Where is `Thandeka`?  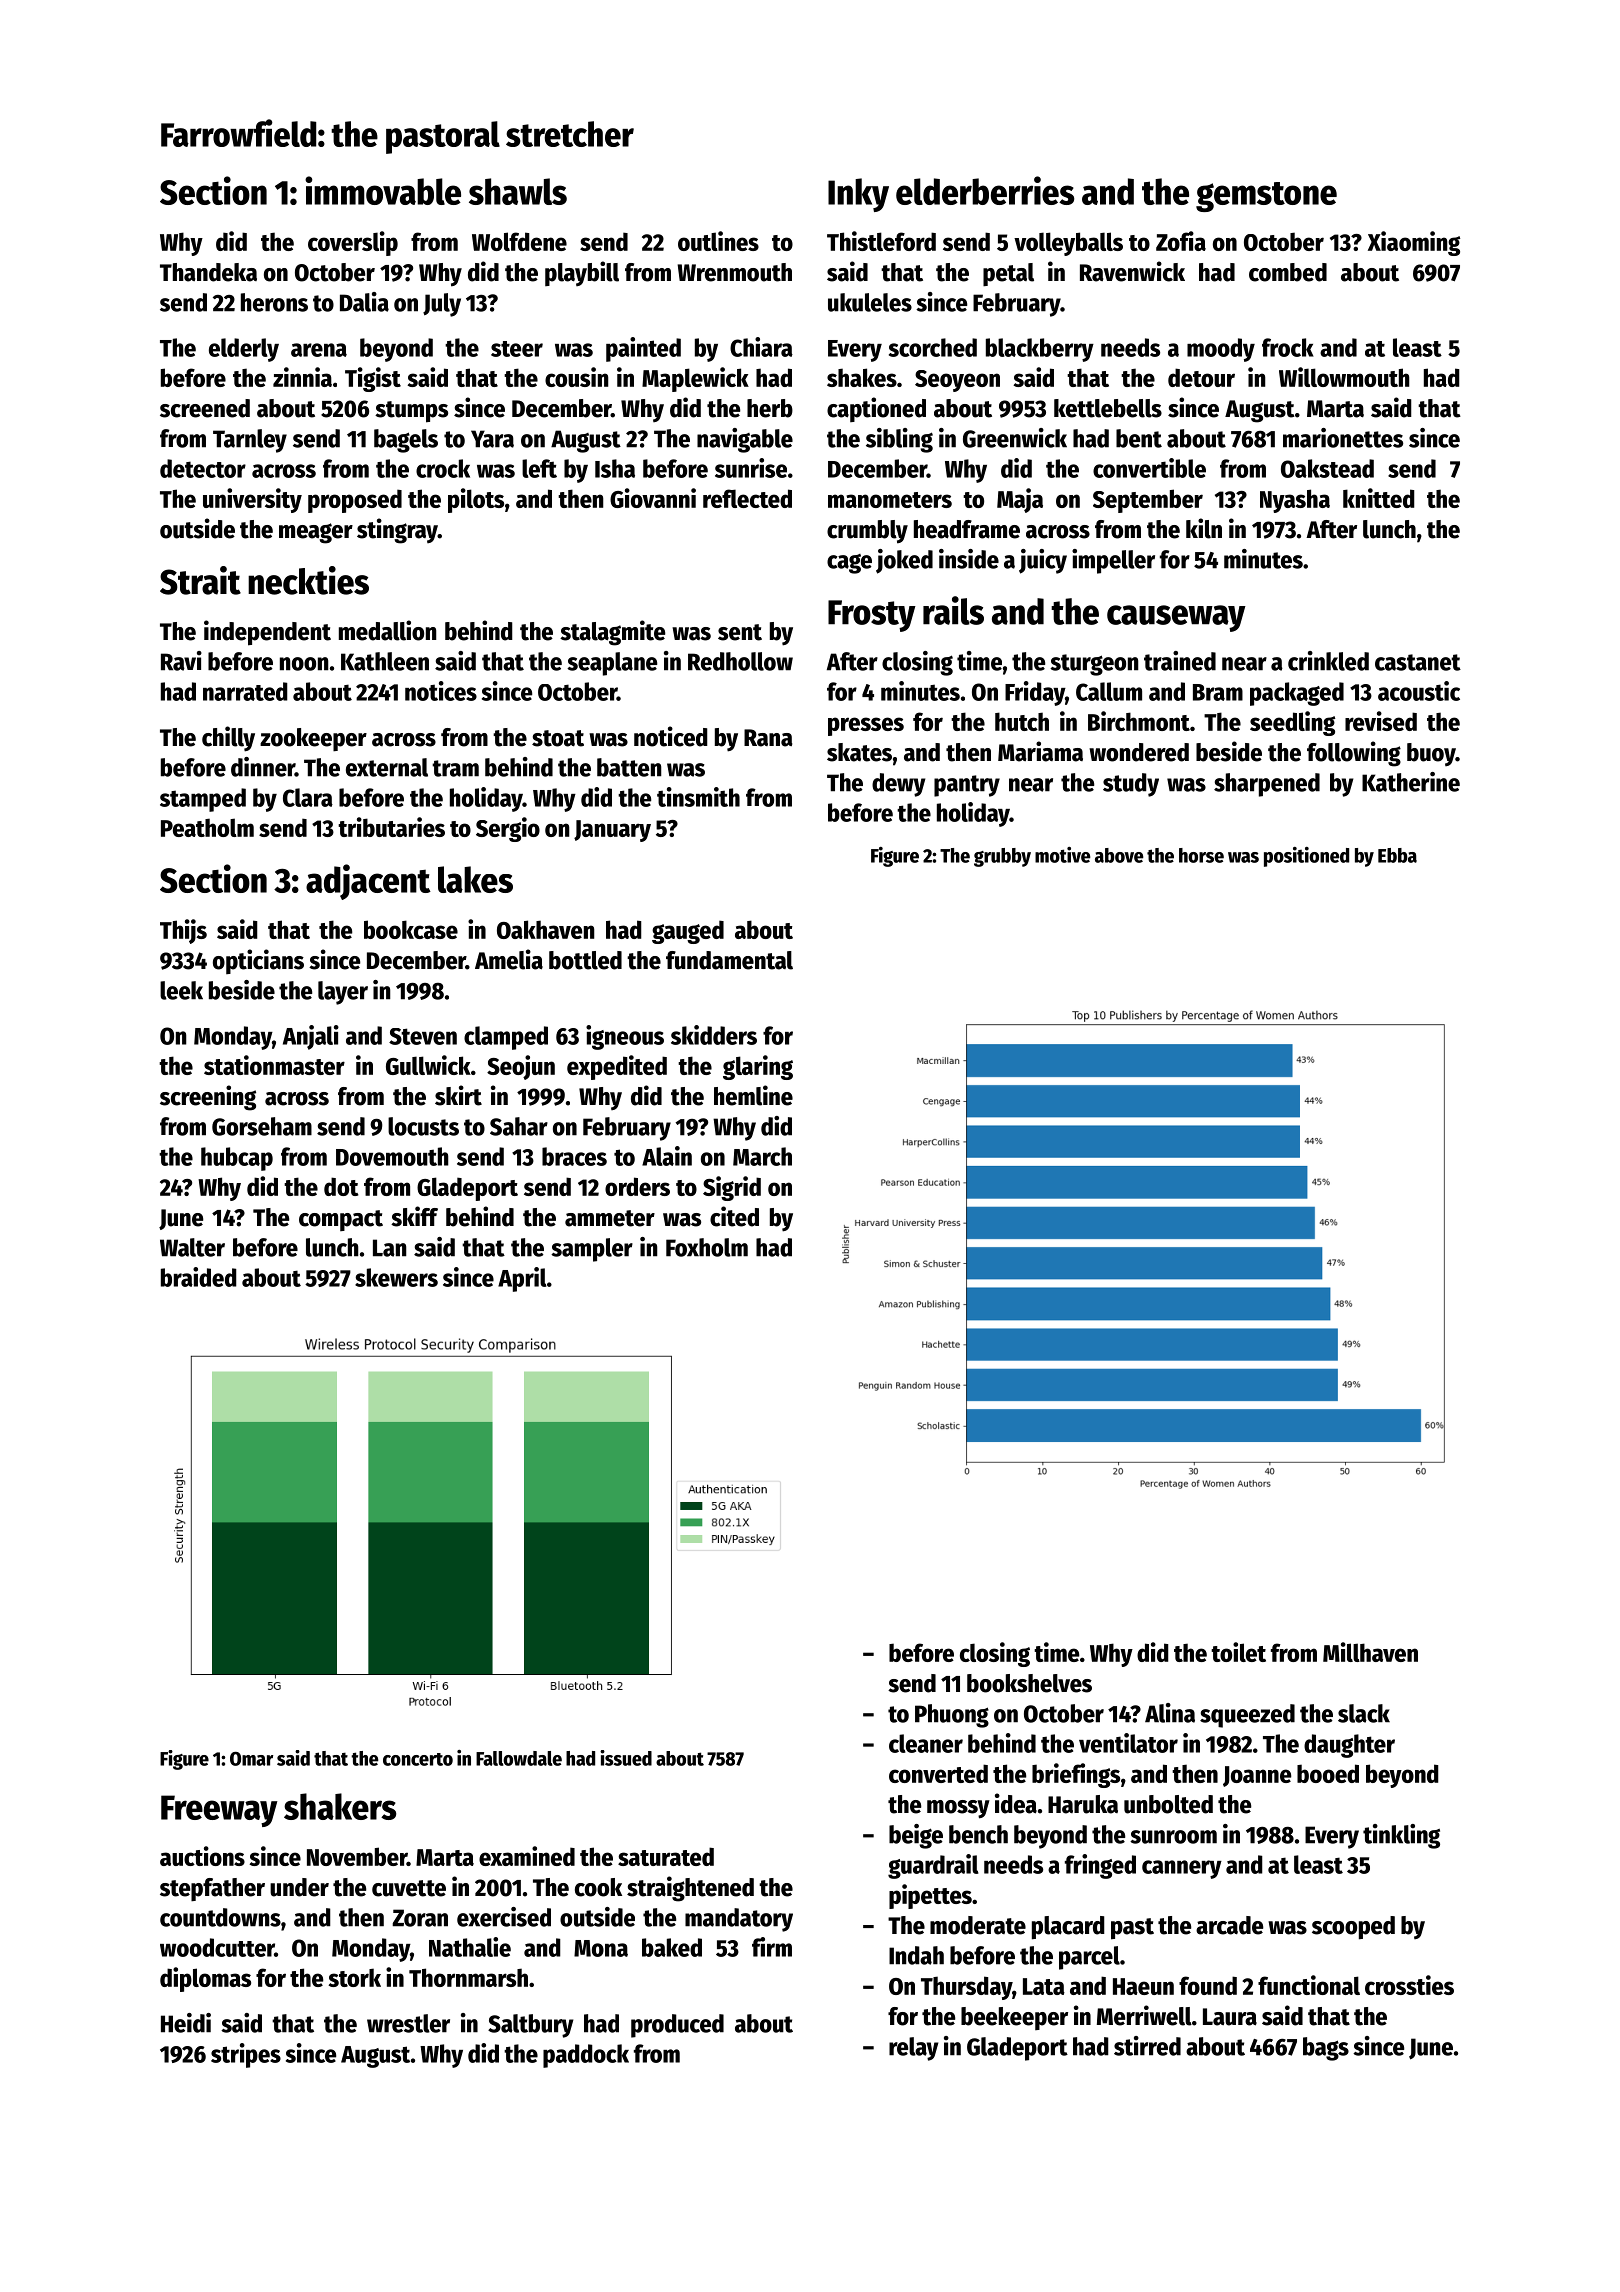 Thandeka is located at coordinates (208, 272).
